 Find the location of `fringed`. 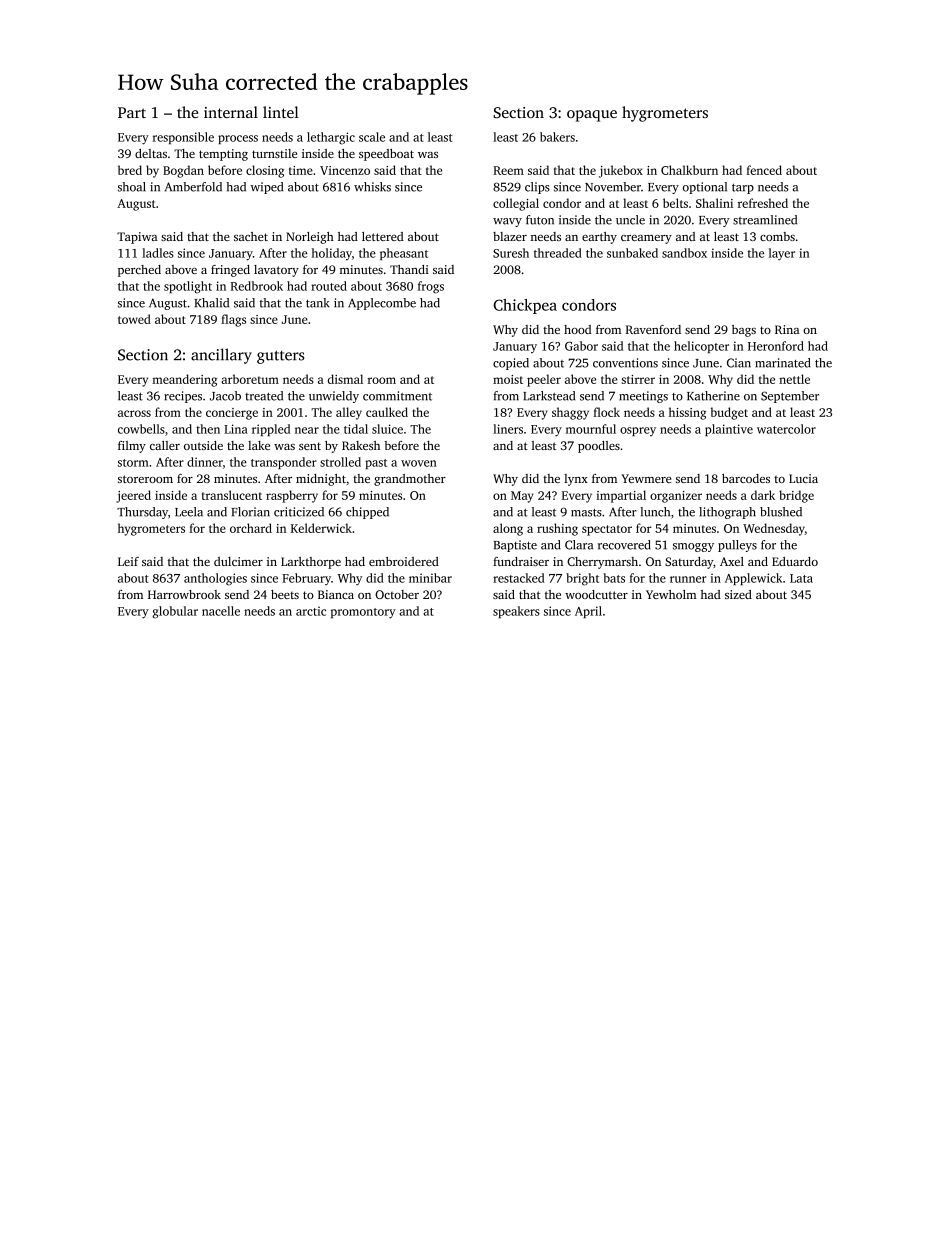

fringed is located at coordinates (230, 271).
